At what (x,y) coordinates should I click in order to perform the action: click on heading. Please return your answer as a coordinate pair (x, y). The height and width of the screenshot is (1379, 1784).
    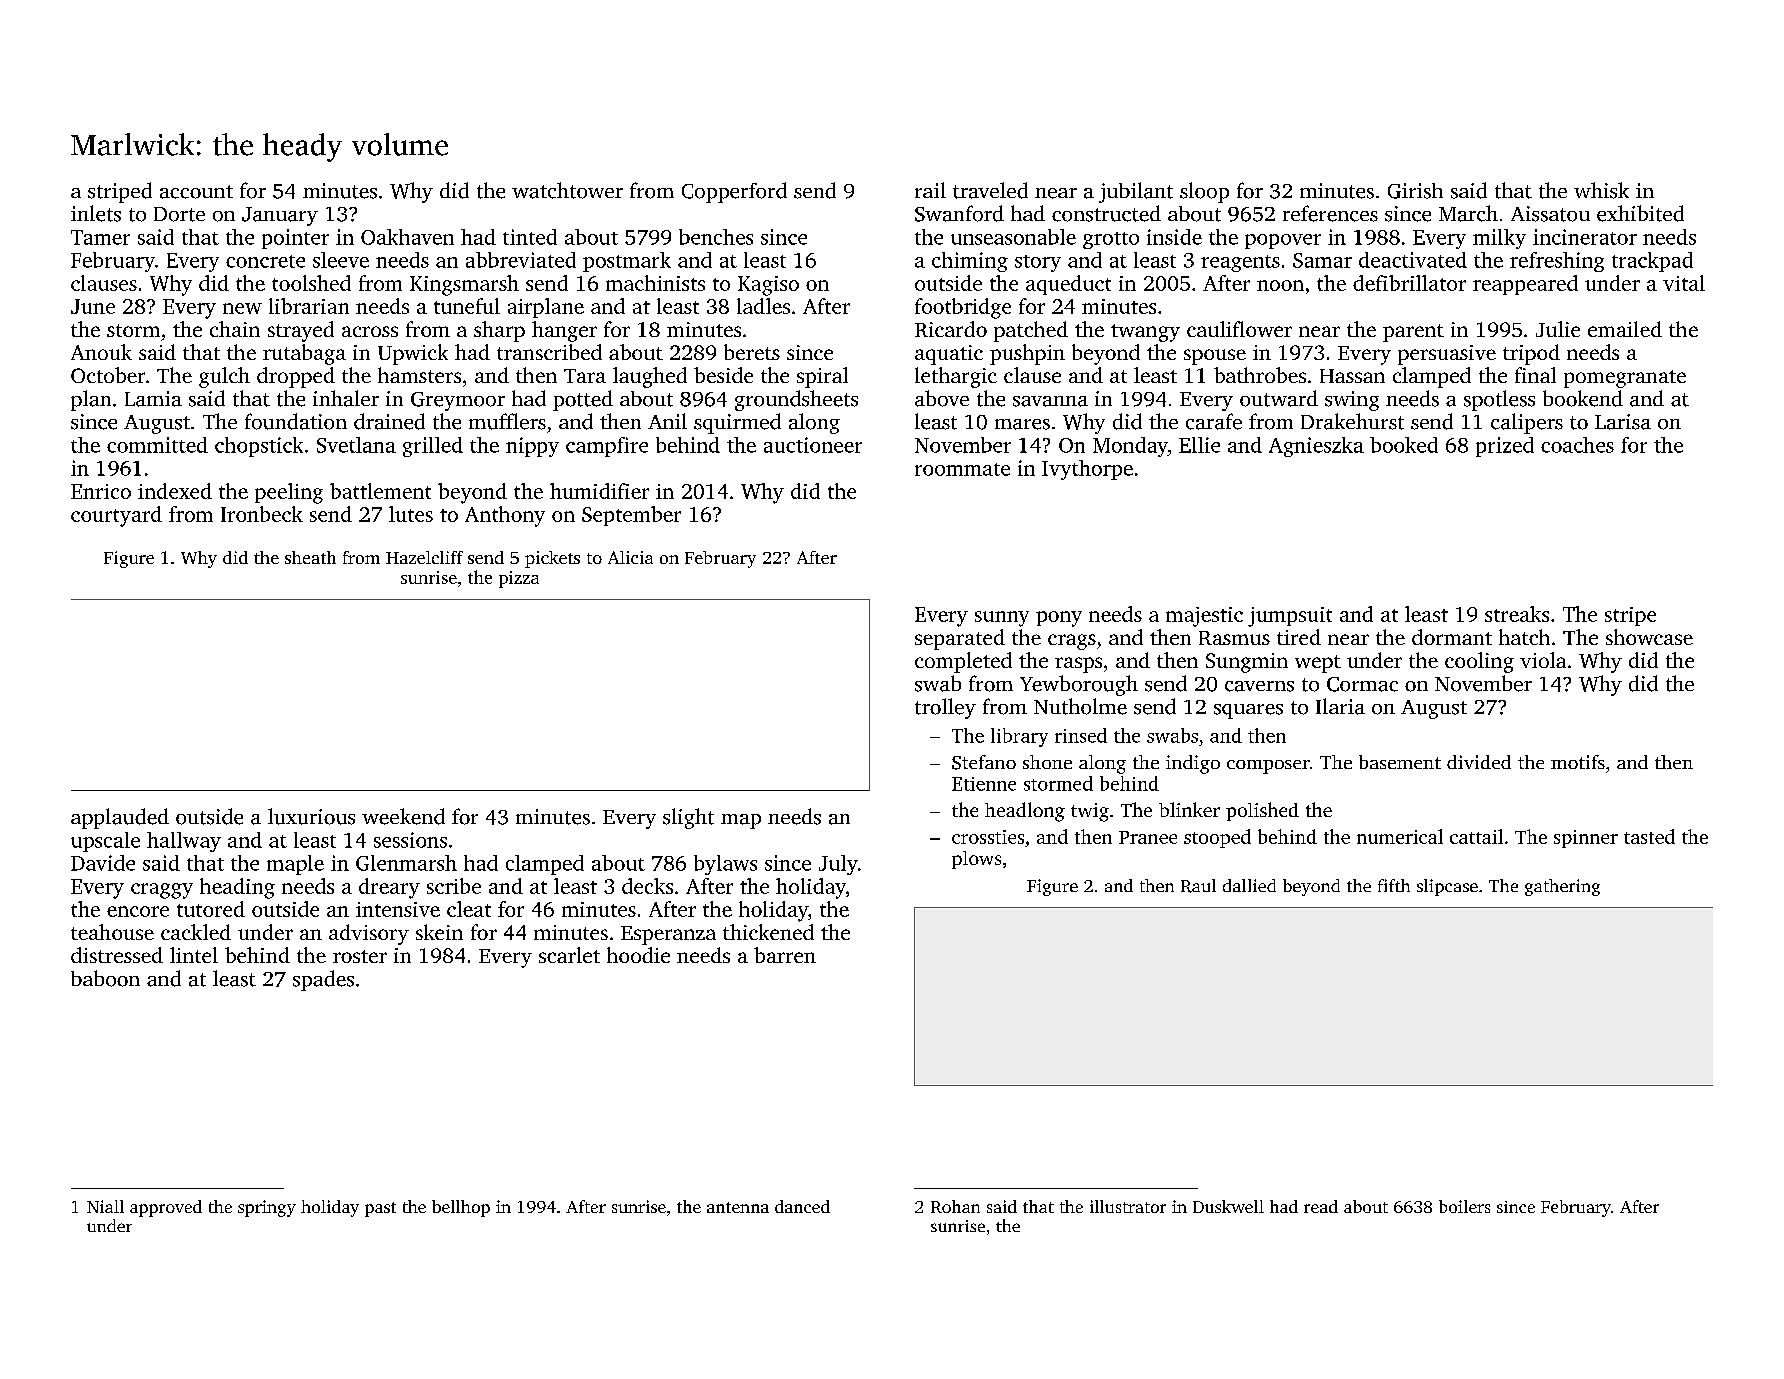
    Looking at the image, I should click on (237, 888).
